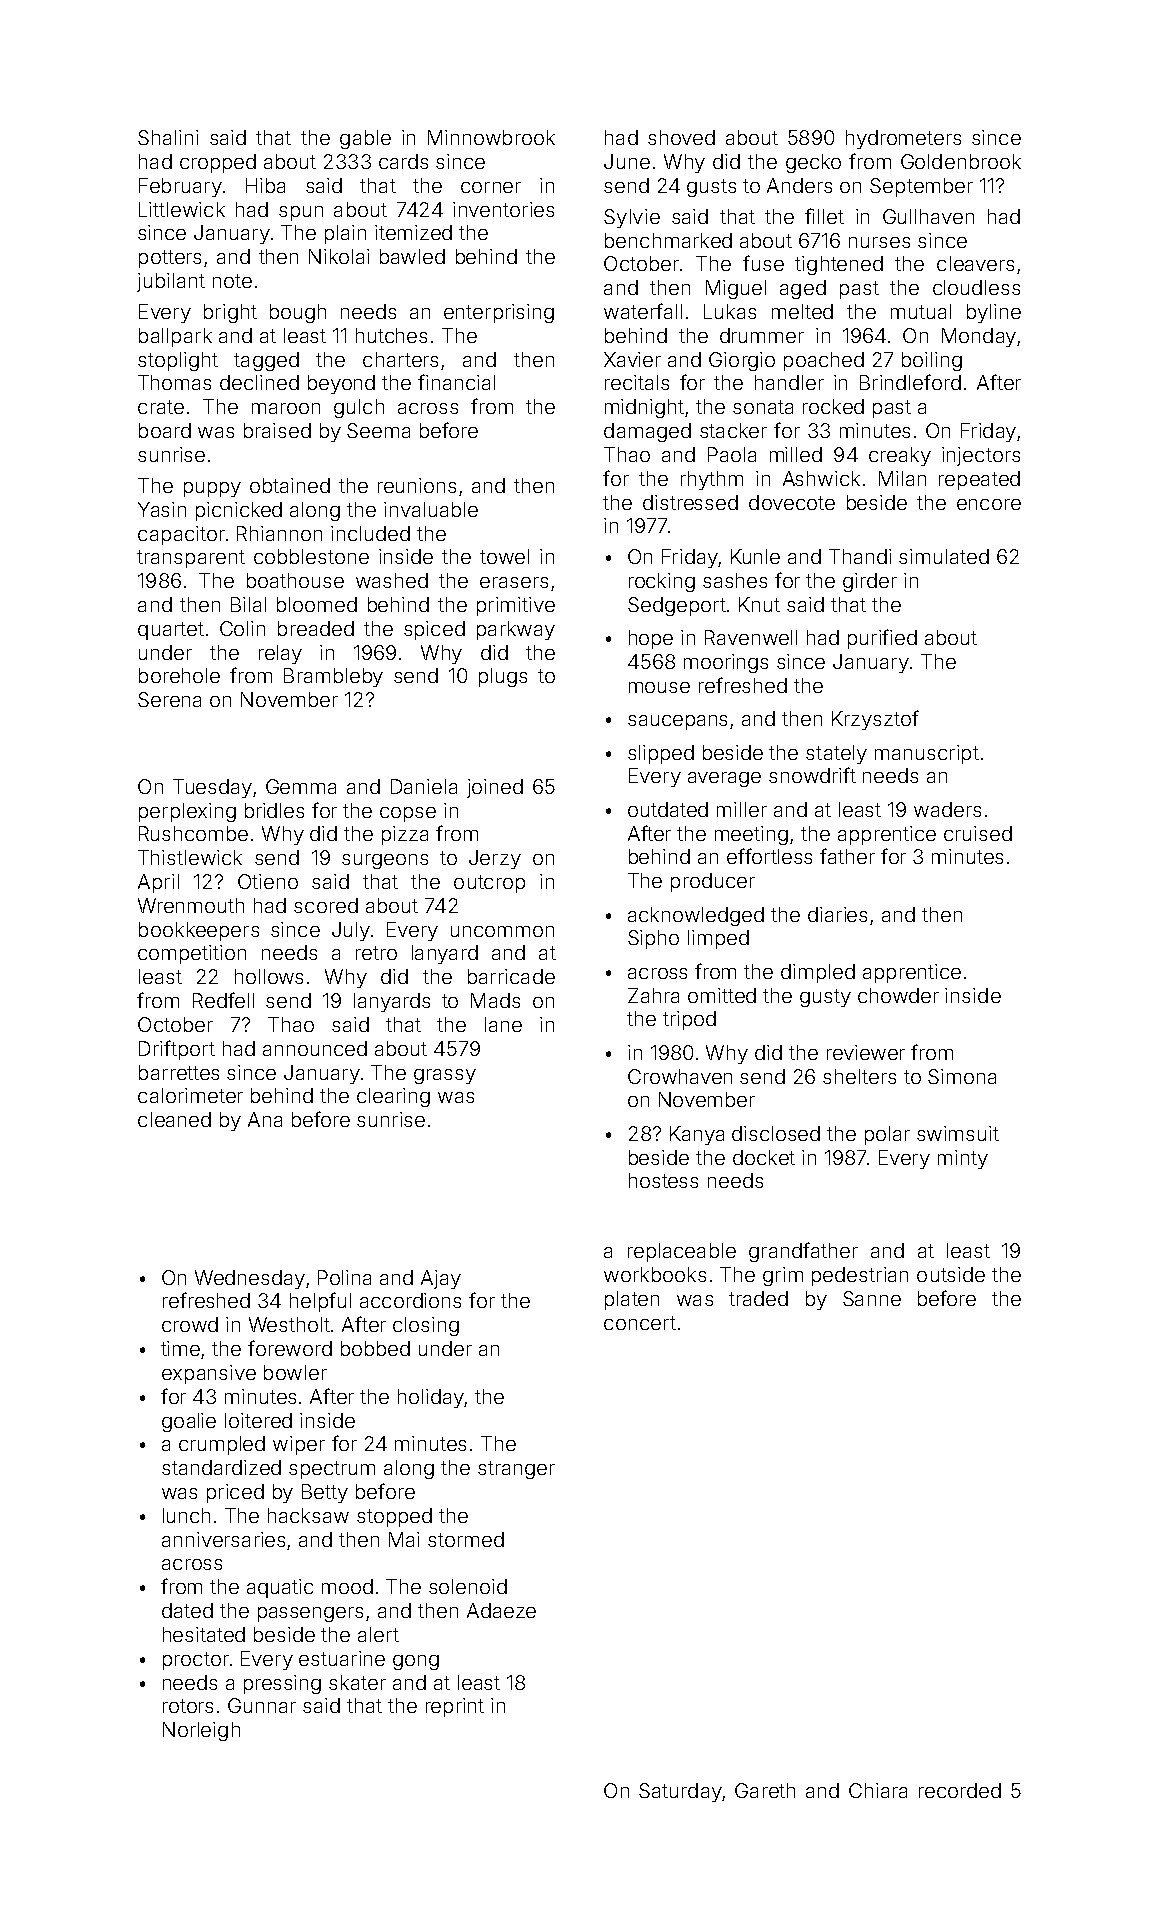 The image size is (1159, 1909). What do you see at coordinates (632, 218) in the page?
I see `Sylvie` at bounding box center [632, 218].
